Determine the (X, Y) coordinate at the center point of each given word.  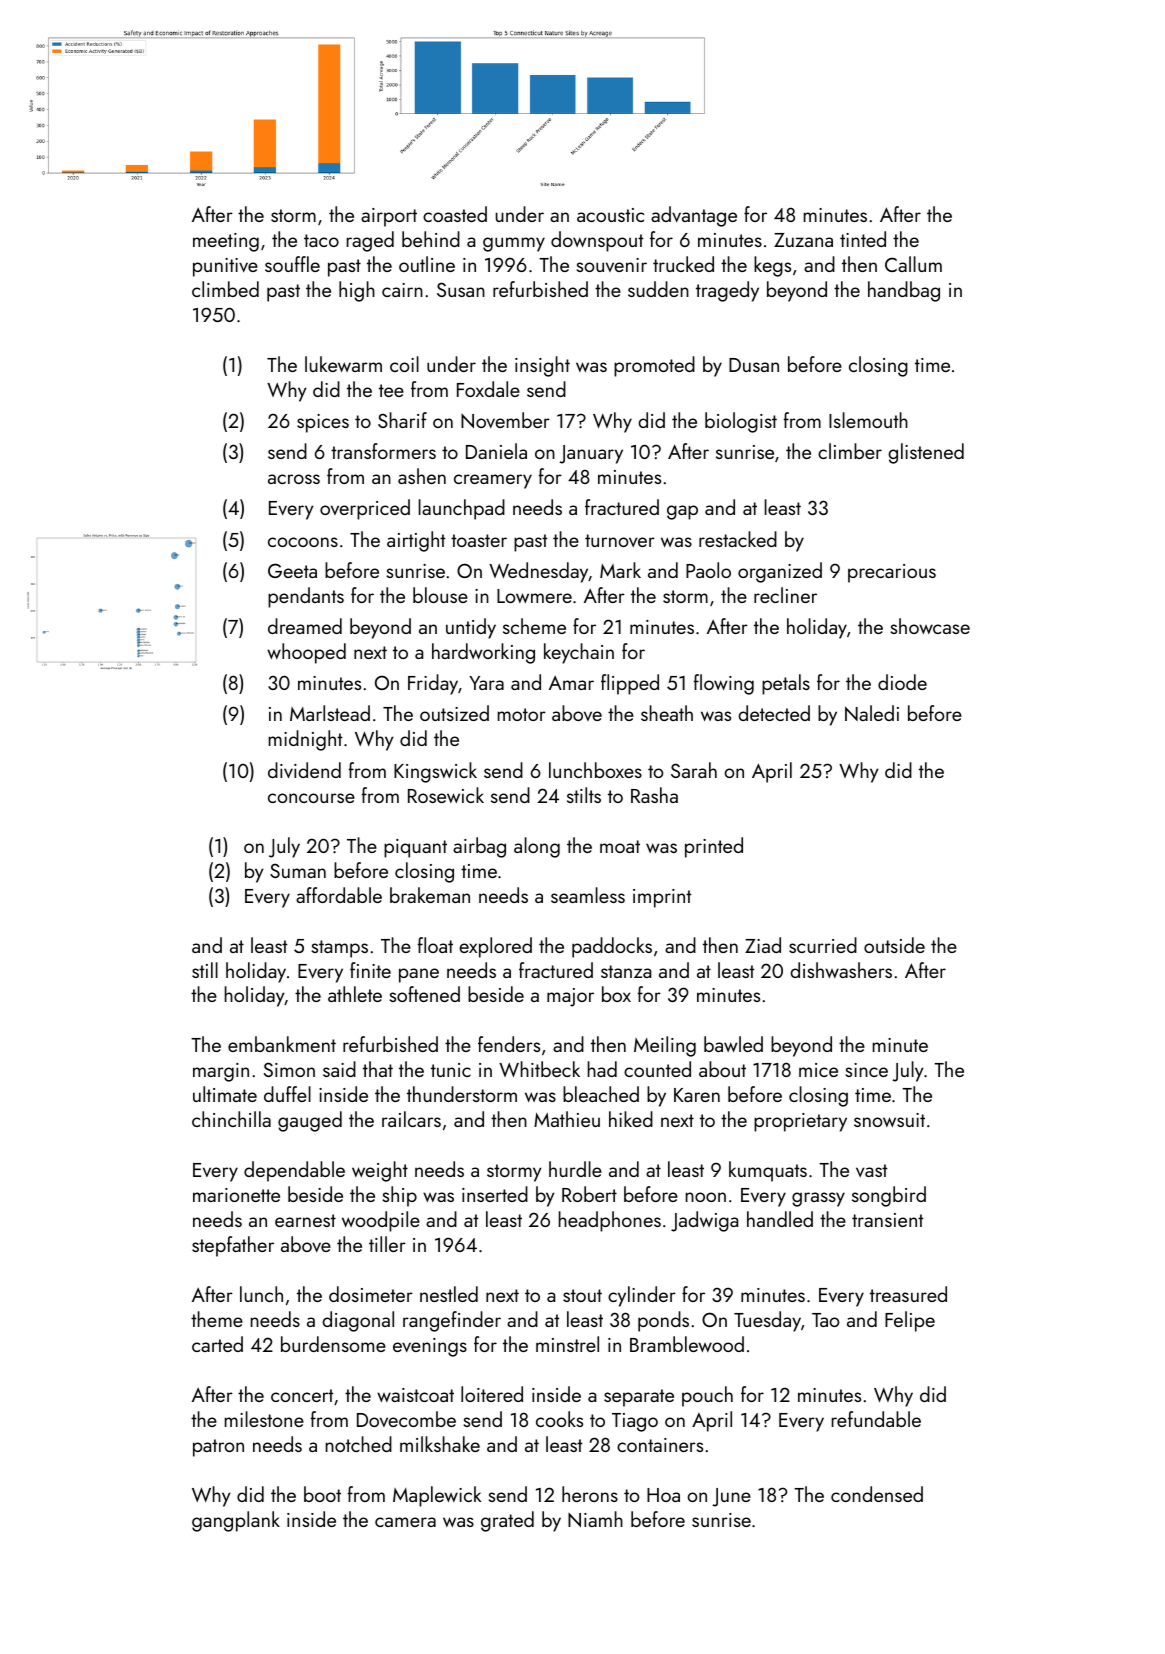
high (357, 291)
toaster (479, 540)
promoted (654, 366)
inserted (495, 1194)
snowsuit (889, 1120)
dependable (294, 1171)
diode (902, 682)
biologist (741, 422)
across (294, 479)
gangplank (236, 1521)
